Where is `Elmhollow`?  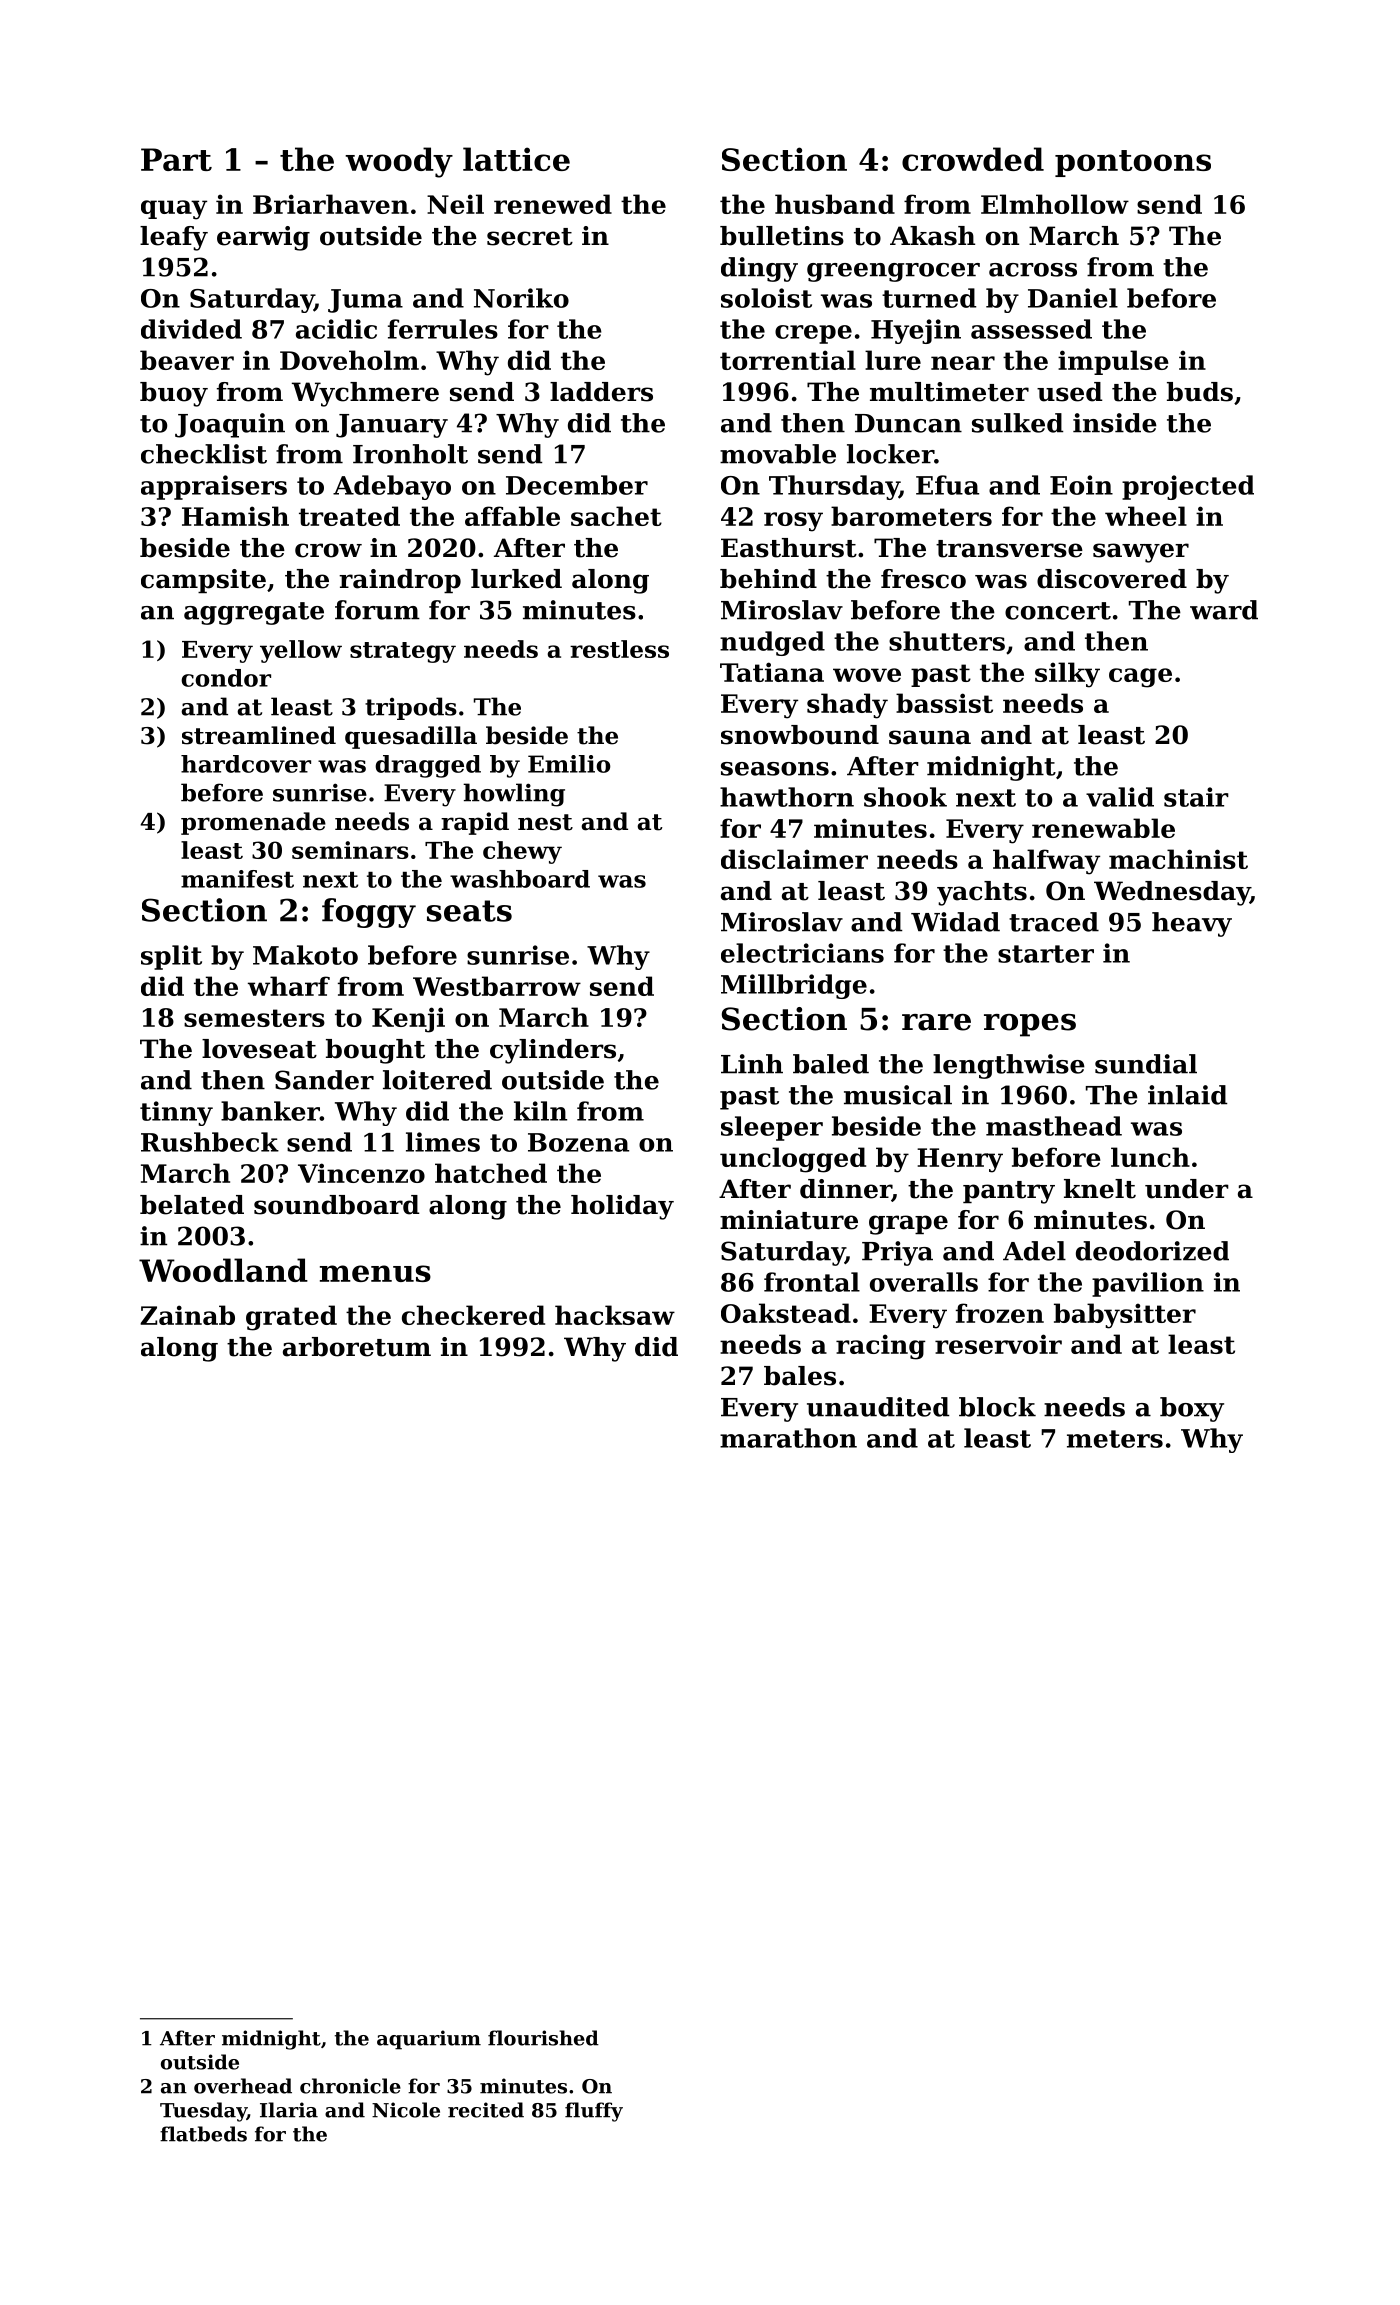 Elmhollow is located at coordinates (1055, 204).
